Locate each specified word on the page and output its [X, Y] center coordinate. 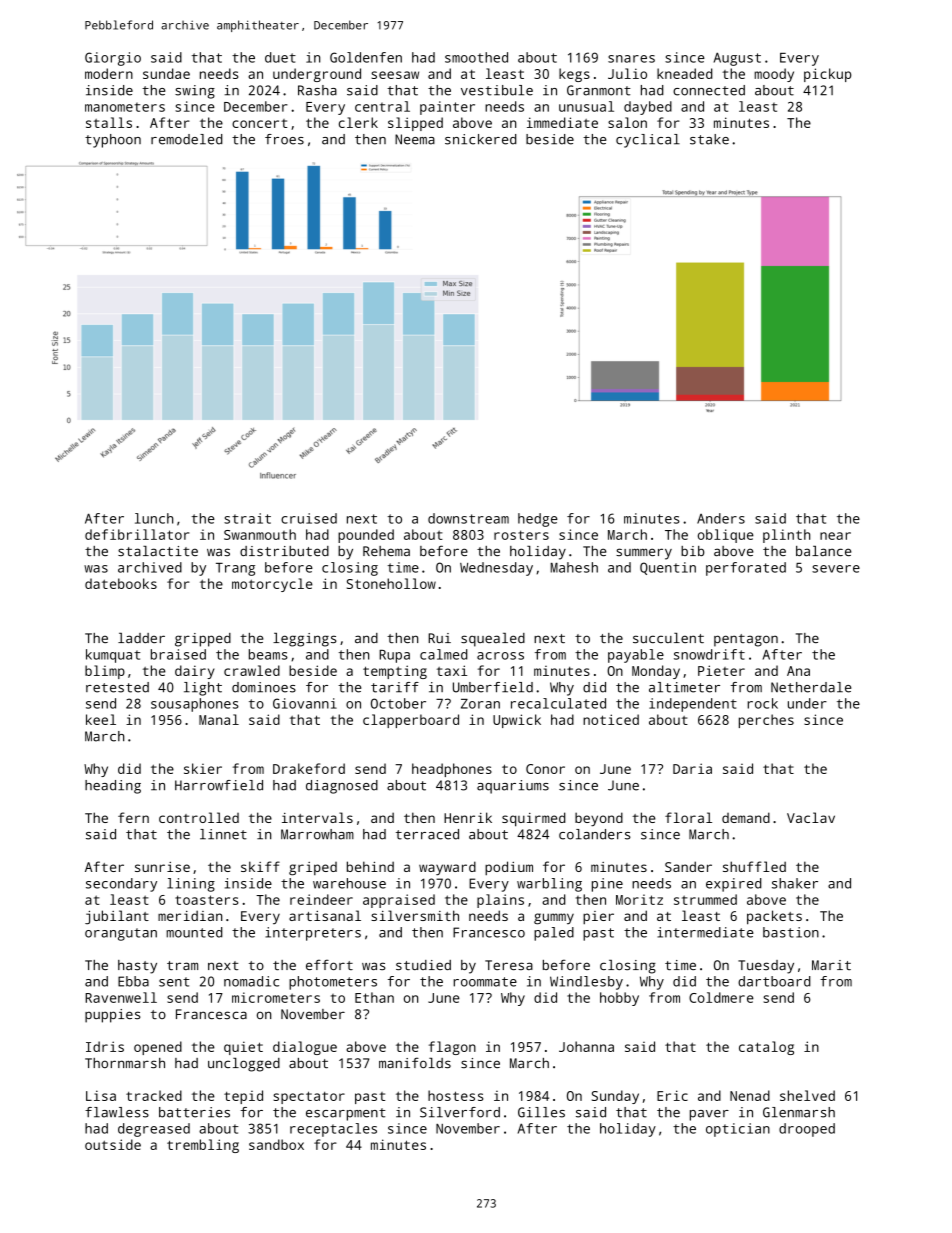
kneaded [684, 73]
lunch [154, 518]
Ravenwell [121, 997]
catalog [766, 1048]
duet [280, 57]
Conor [545, 769]
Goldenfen [366, 57]
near [835, 536]
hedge [538, 520]
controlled [199, 817]
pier [598, 917]
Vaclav [811, 817]
